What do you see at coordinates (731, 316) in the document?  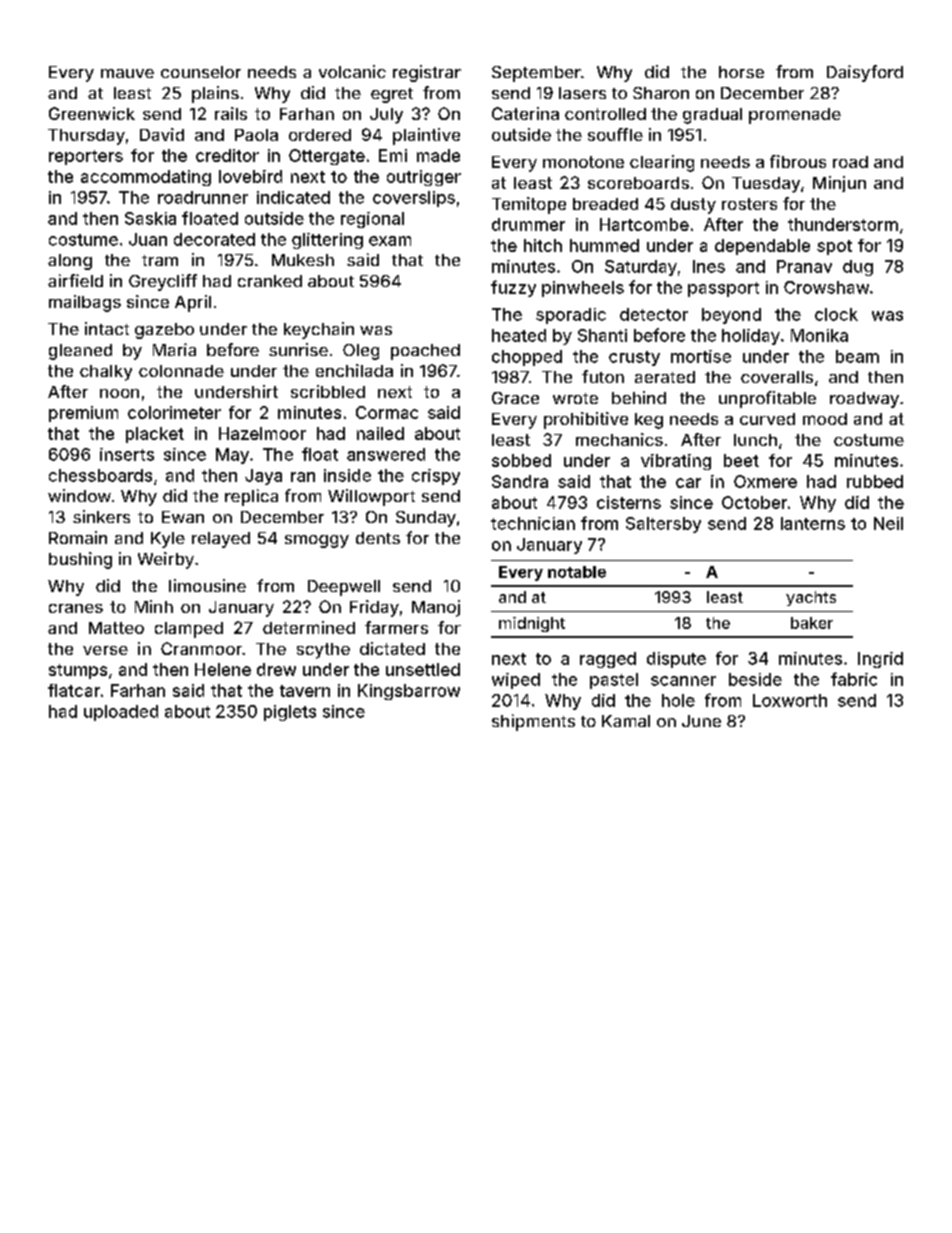 I see `beyond` at bounding box center [731, 316].
